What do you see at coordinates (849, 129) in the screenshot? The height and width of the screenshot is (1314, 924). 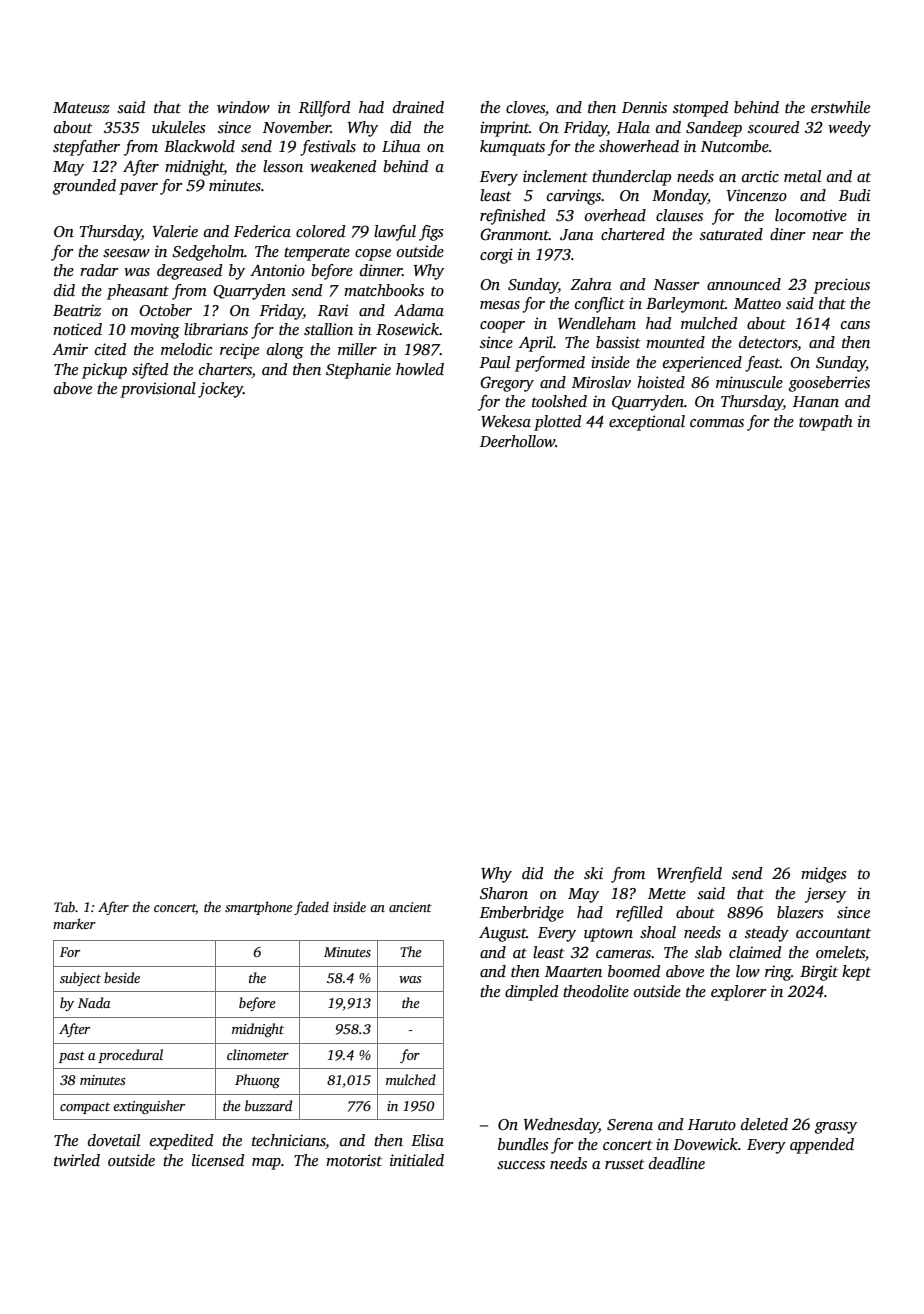 I see `weedy` at bounding box center [849, 129].
